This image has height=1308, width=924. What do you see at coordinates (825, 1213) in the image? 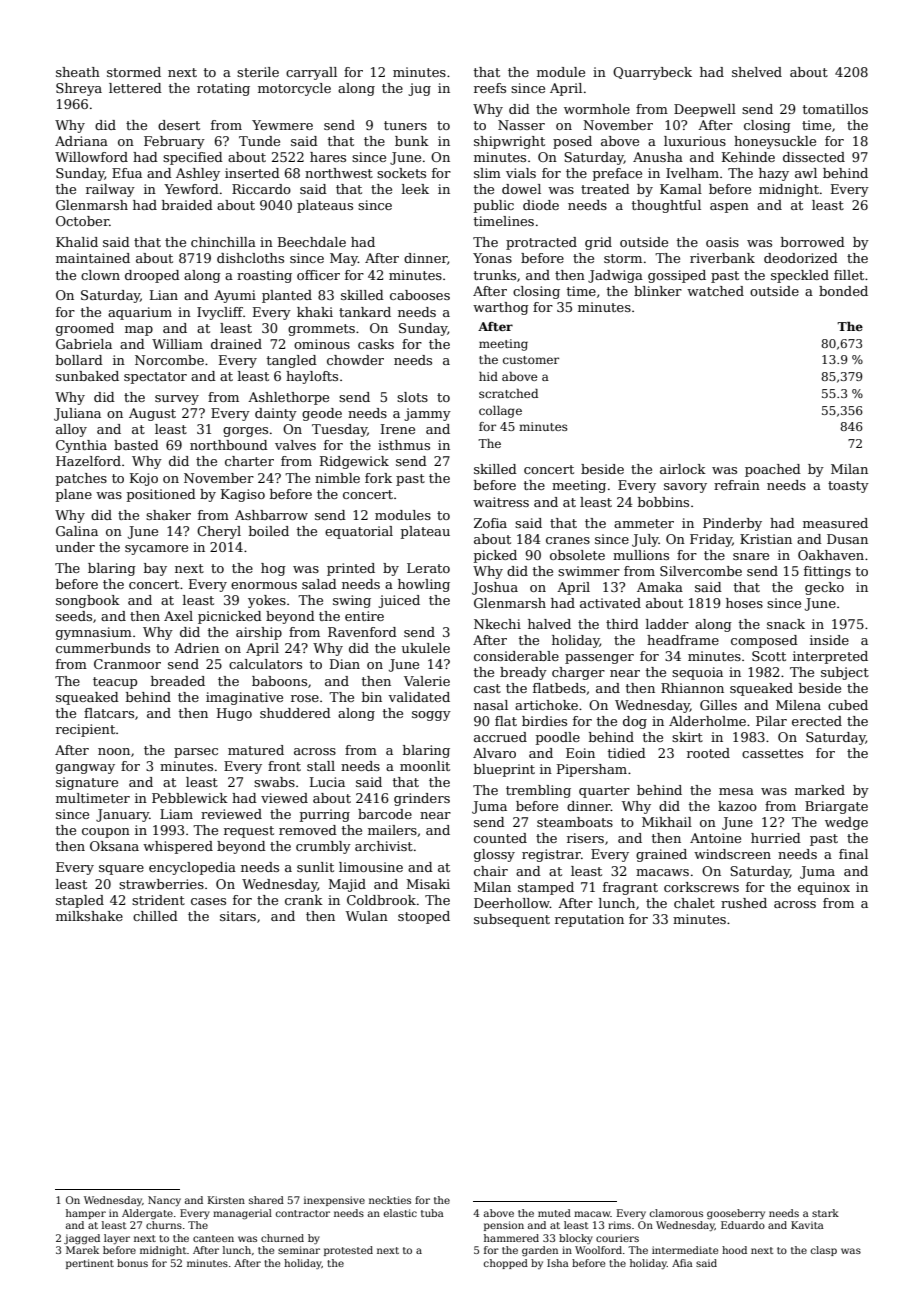
I see `stark` at bounding box center [825, 1213].
